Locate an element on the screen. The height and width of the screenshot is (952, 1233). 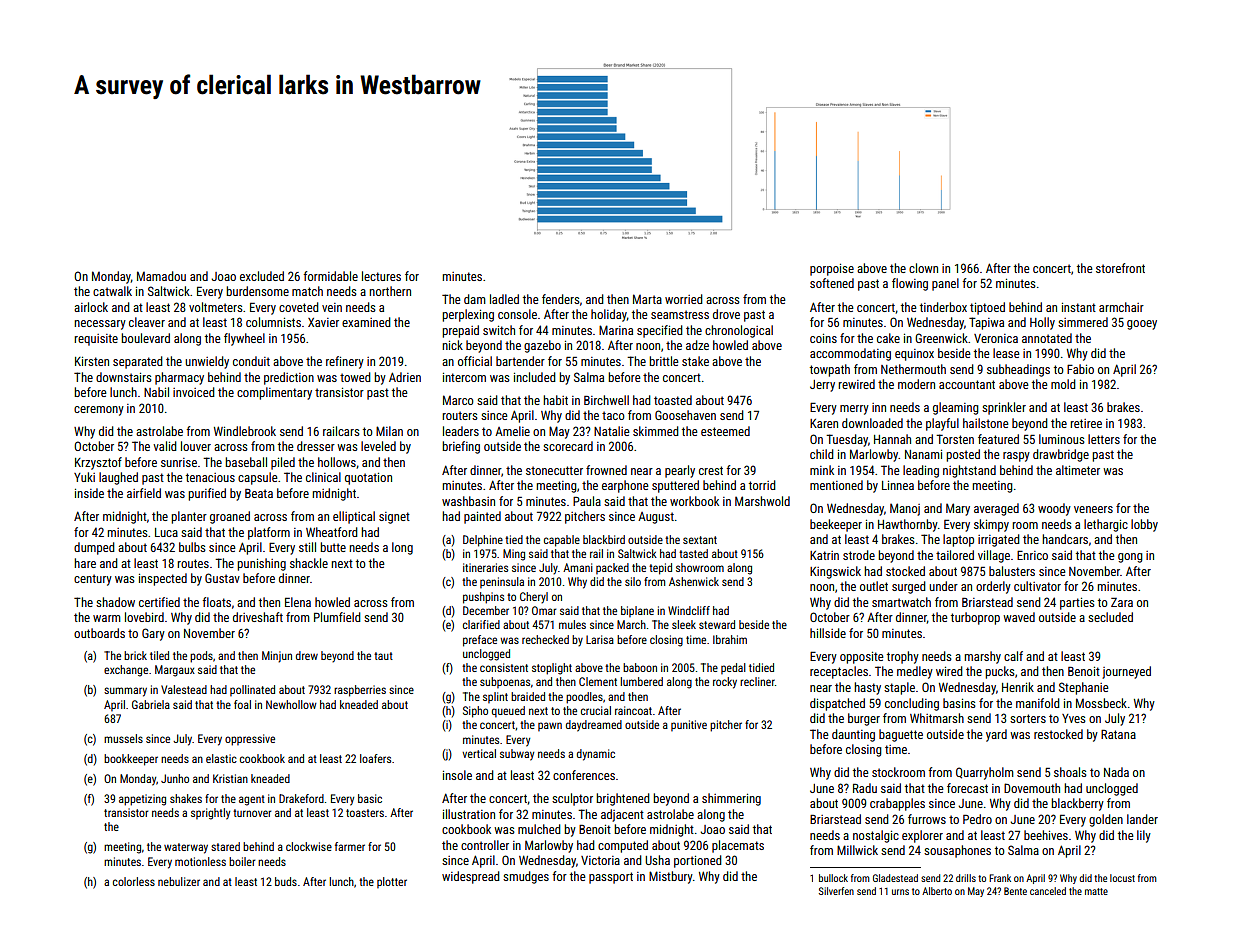
Omar is located at coordinates (544, 610).
